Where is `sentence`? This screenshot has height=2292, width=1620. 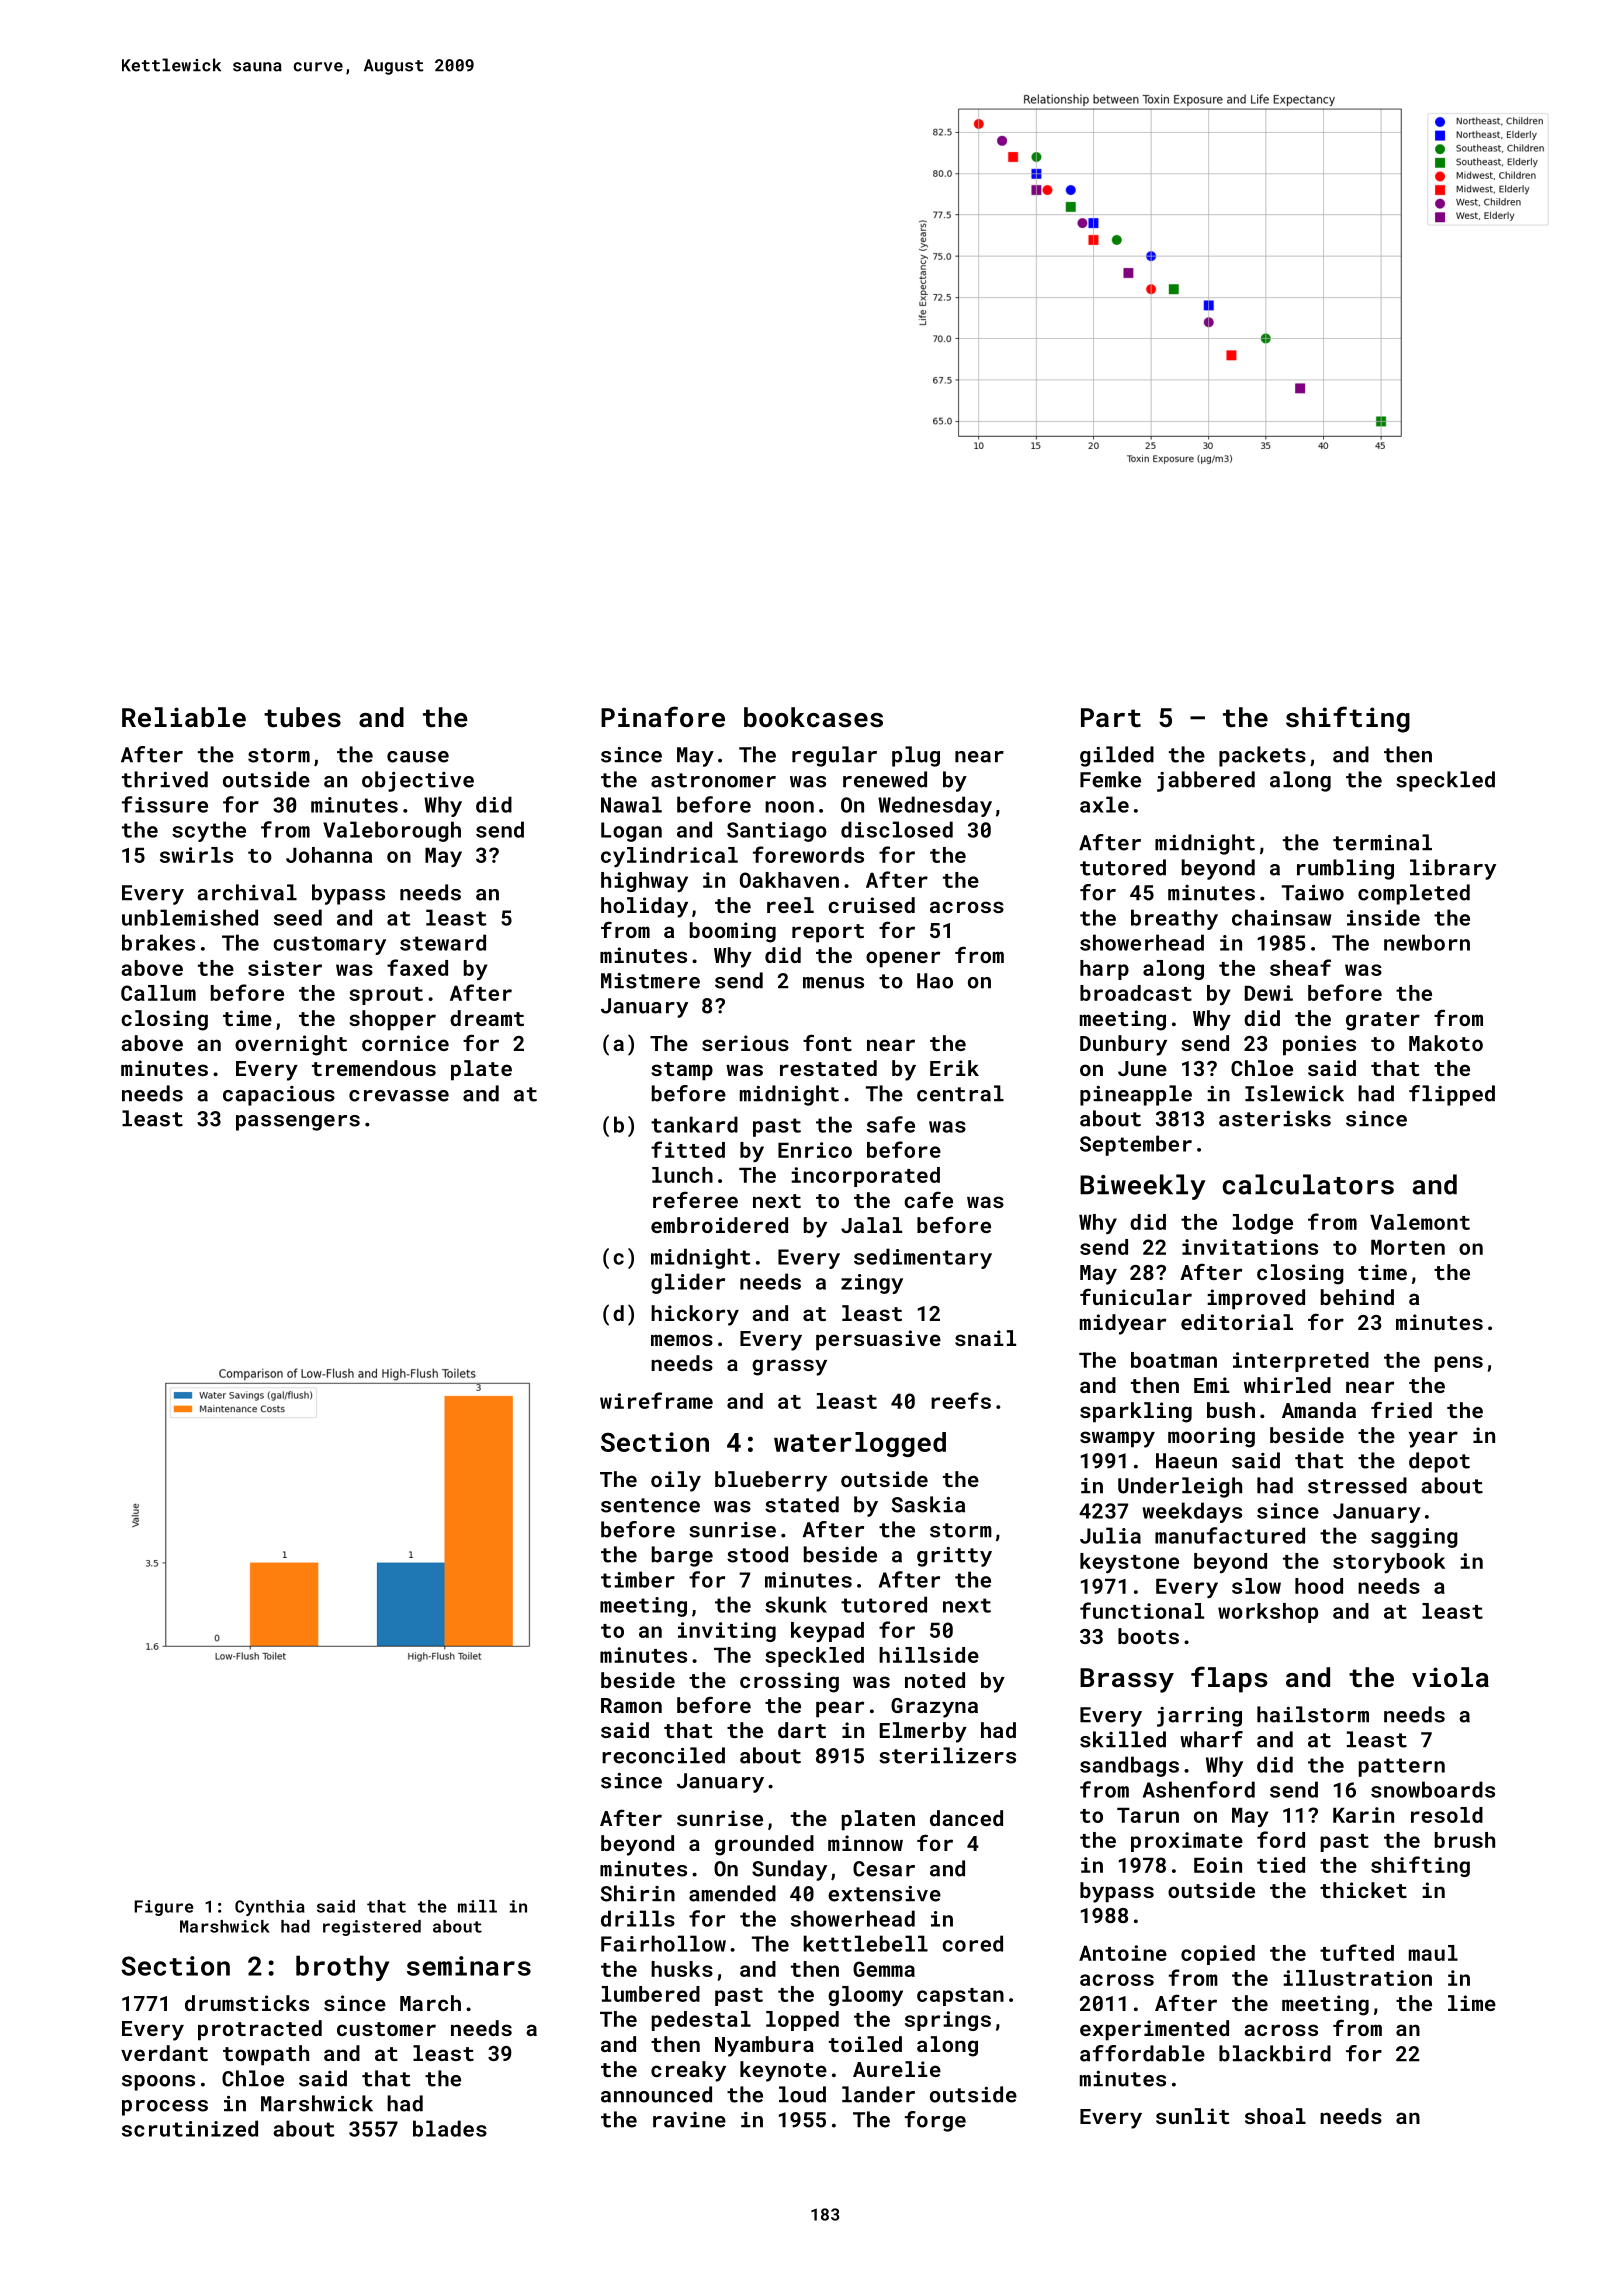 sentence is located at coordinates (650, 1505).
